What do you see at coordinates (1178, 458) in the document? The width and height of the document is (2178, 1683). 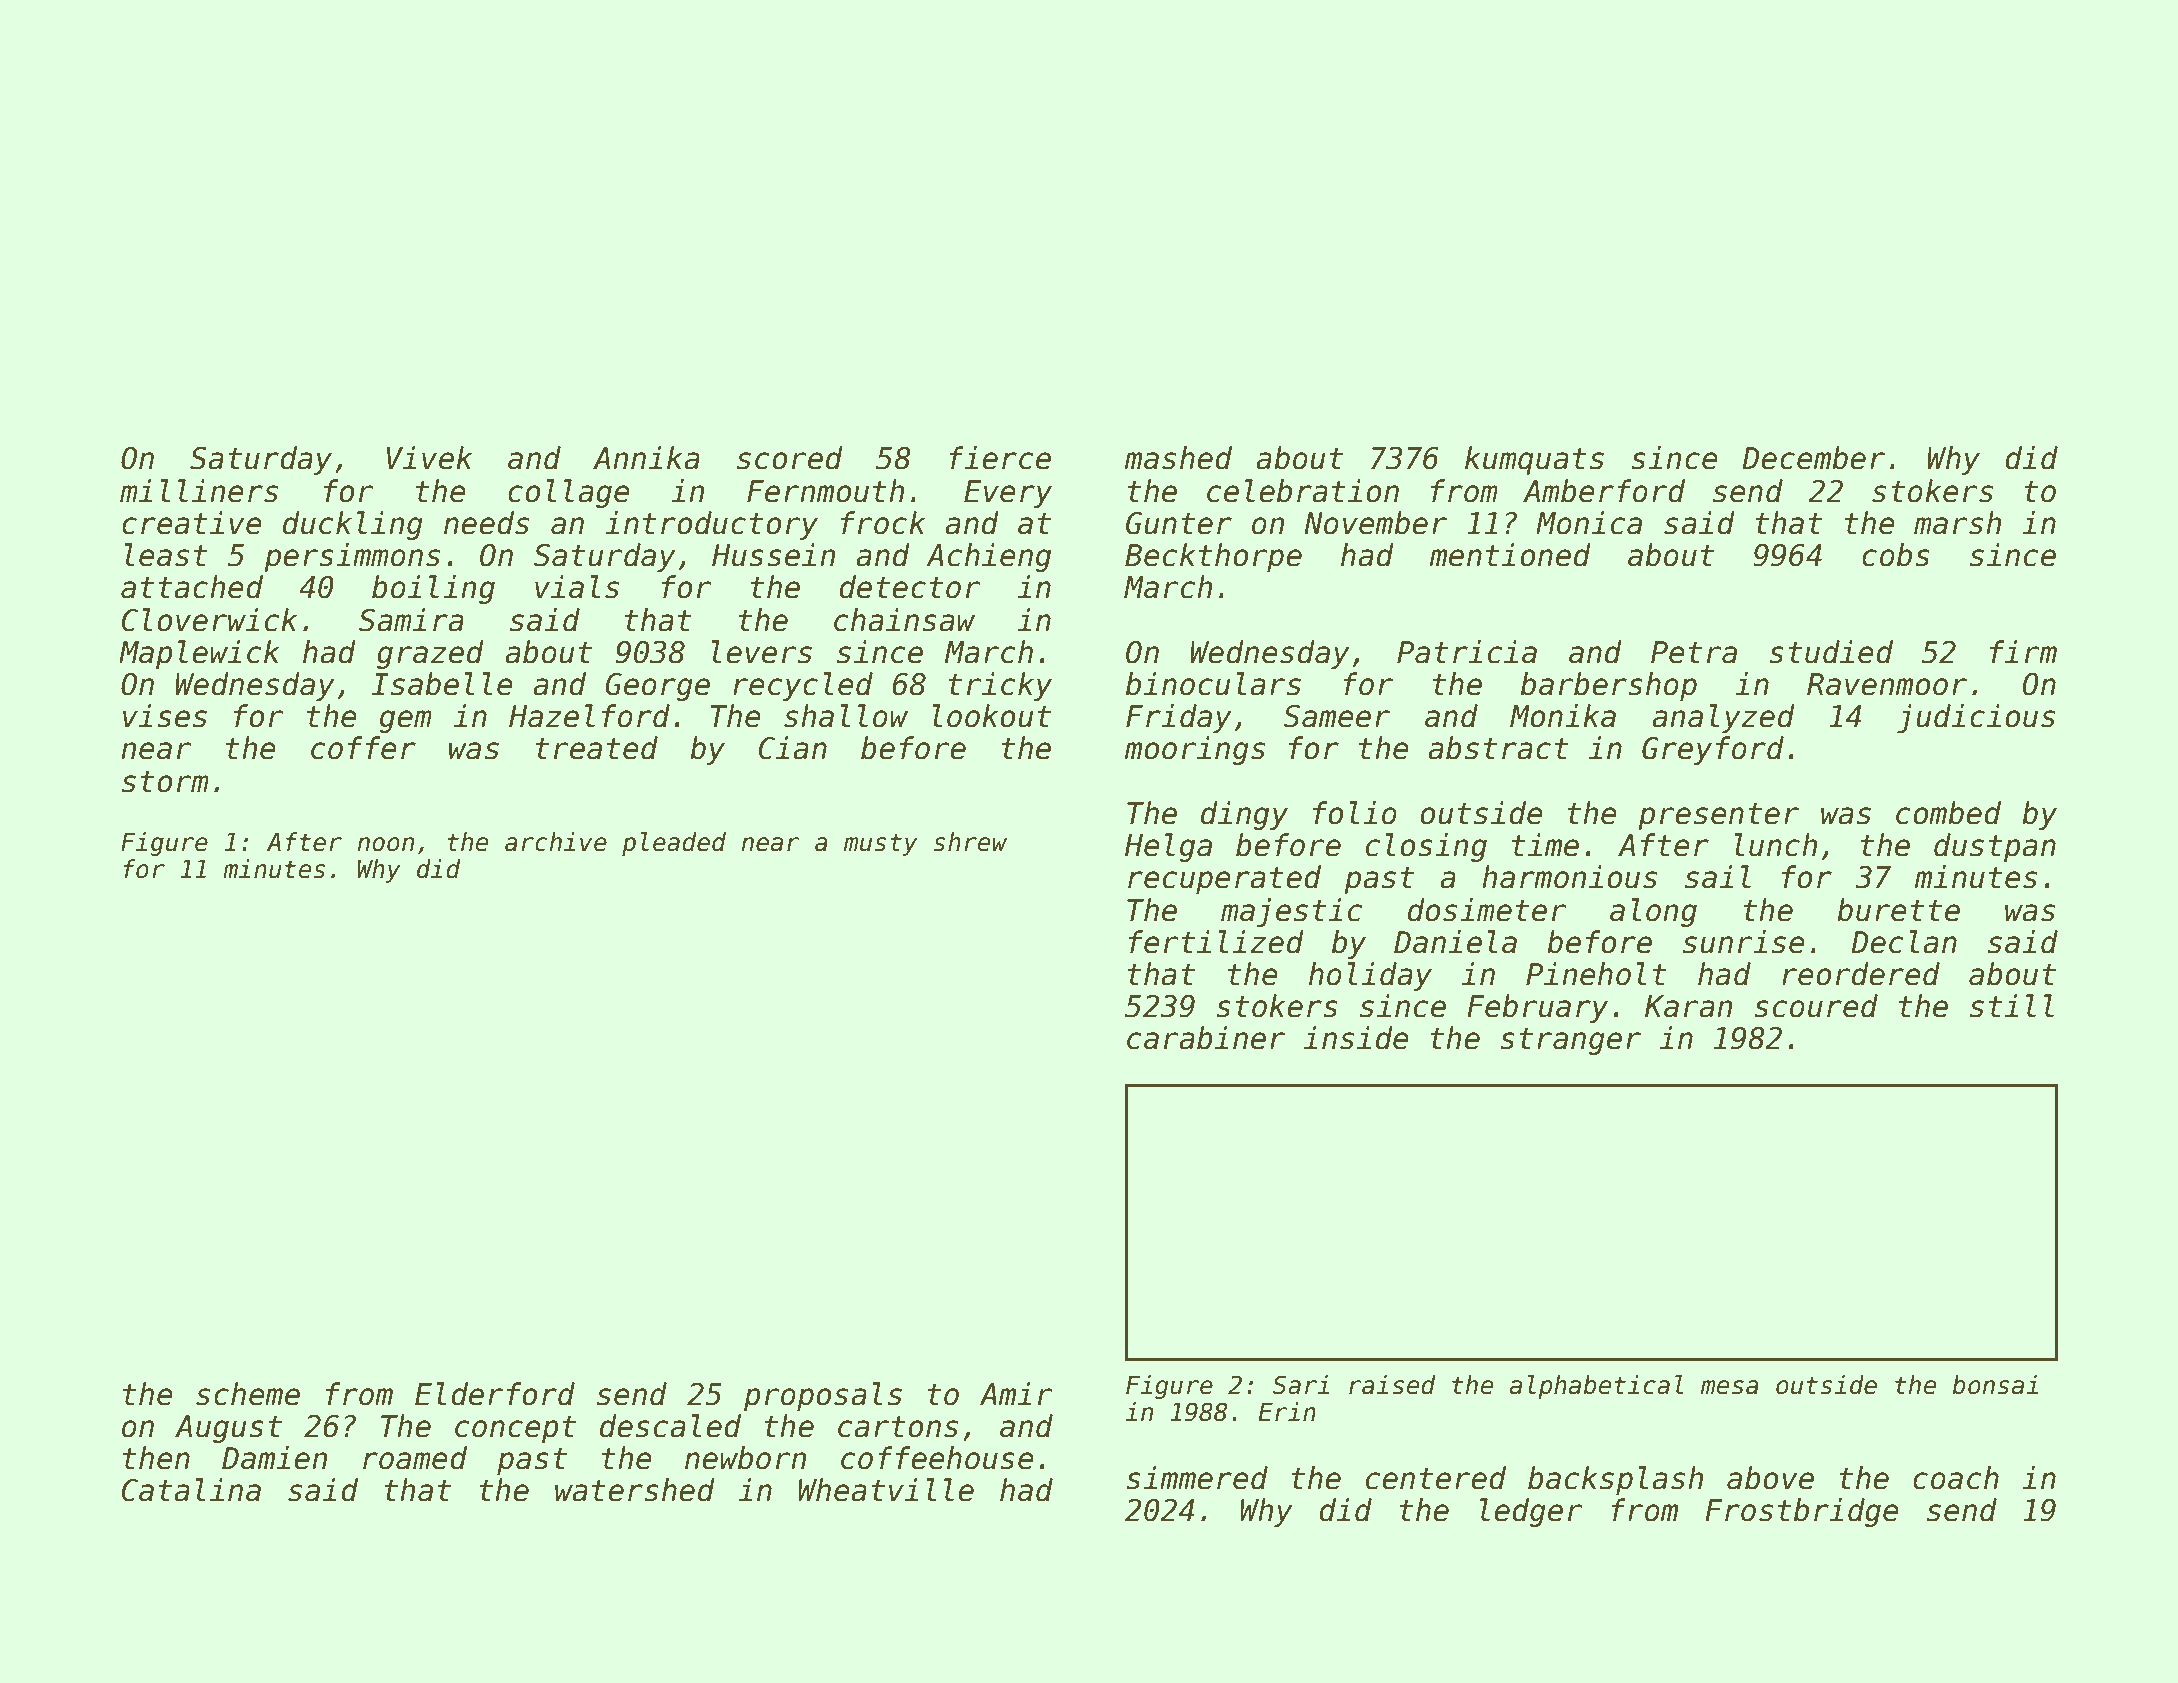 I see `mashed` at bounding box center [1178, 458].
